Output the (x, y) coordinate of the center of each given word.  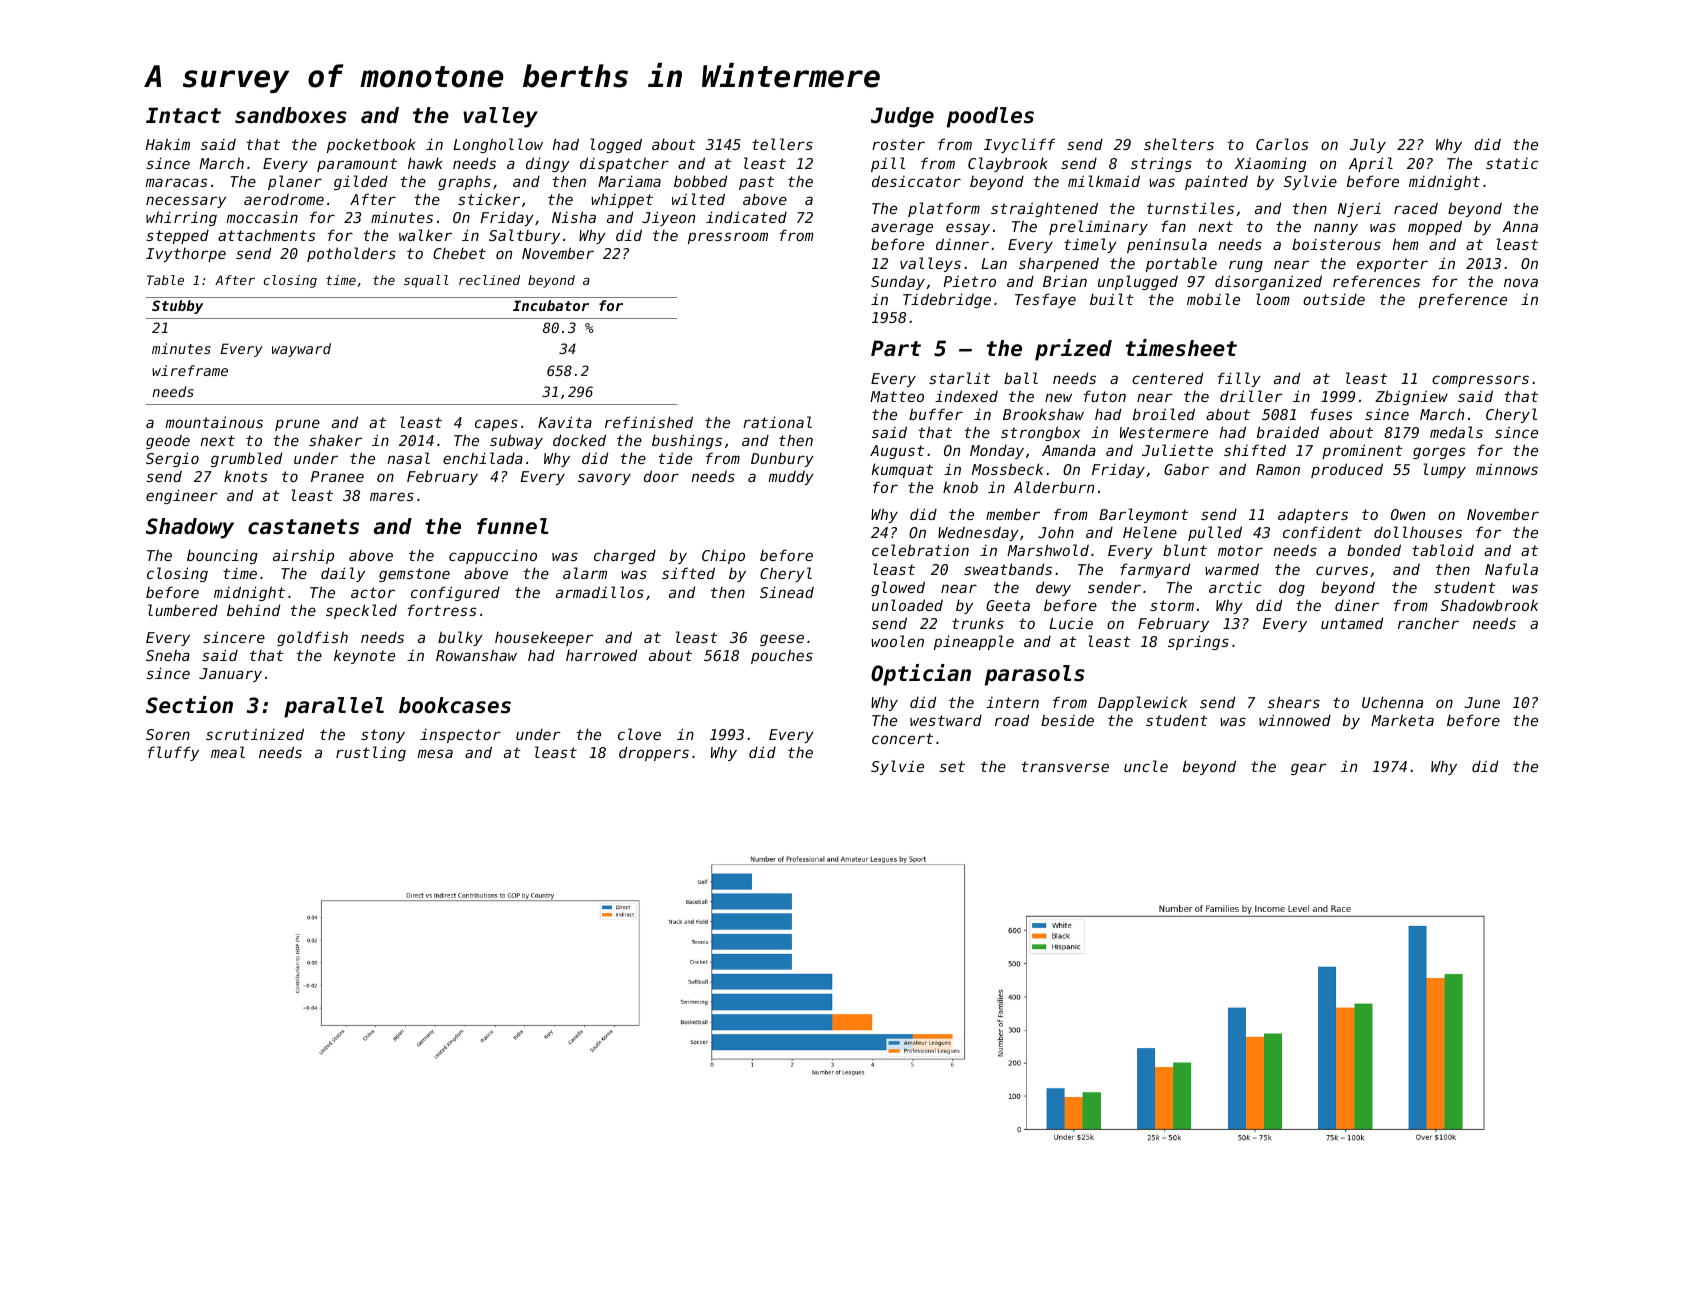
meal (228, 752)
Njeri (1359, 209)
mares (392, 496)
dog (1292, 588)
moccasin (262, 217)
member (1013, 514)
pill (888, 164)
